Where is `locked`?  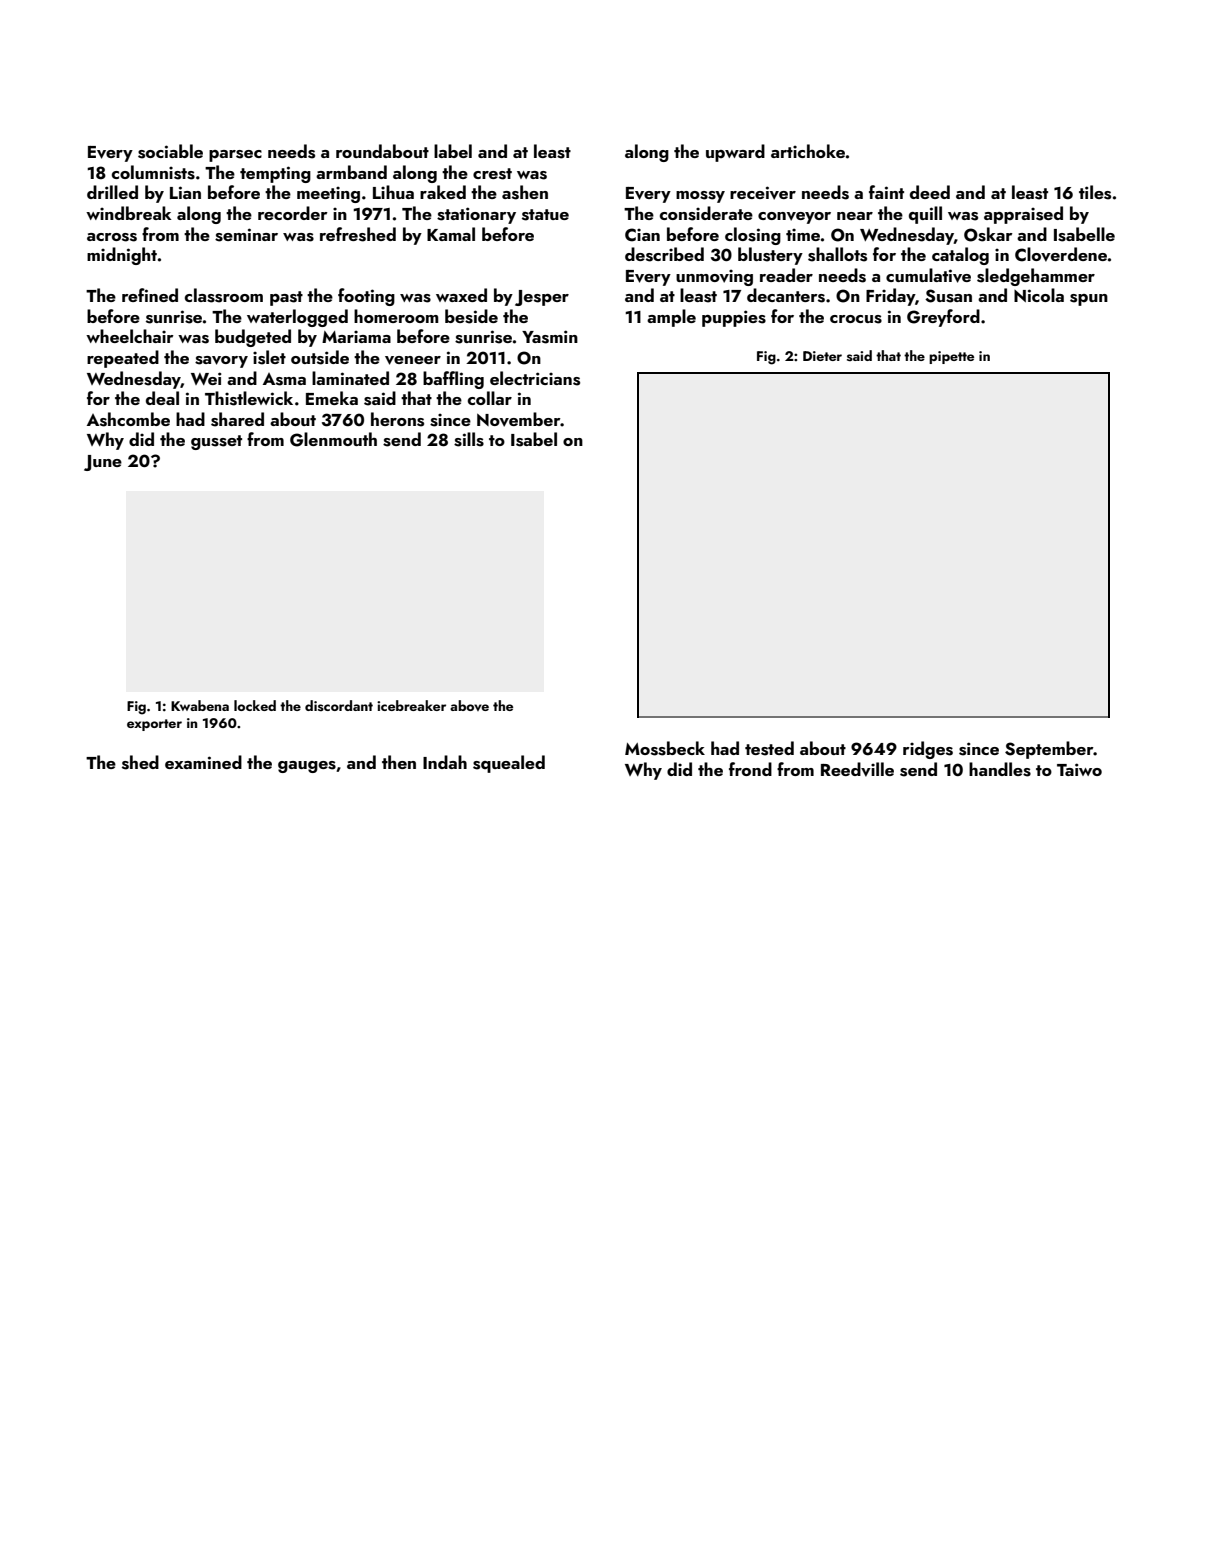 locked is located at coordinates (255, 705).
